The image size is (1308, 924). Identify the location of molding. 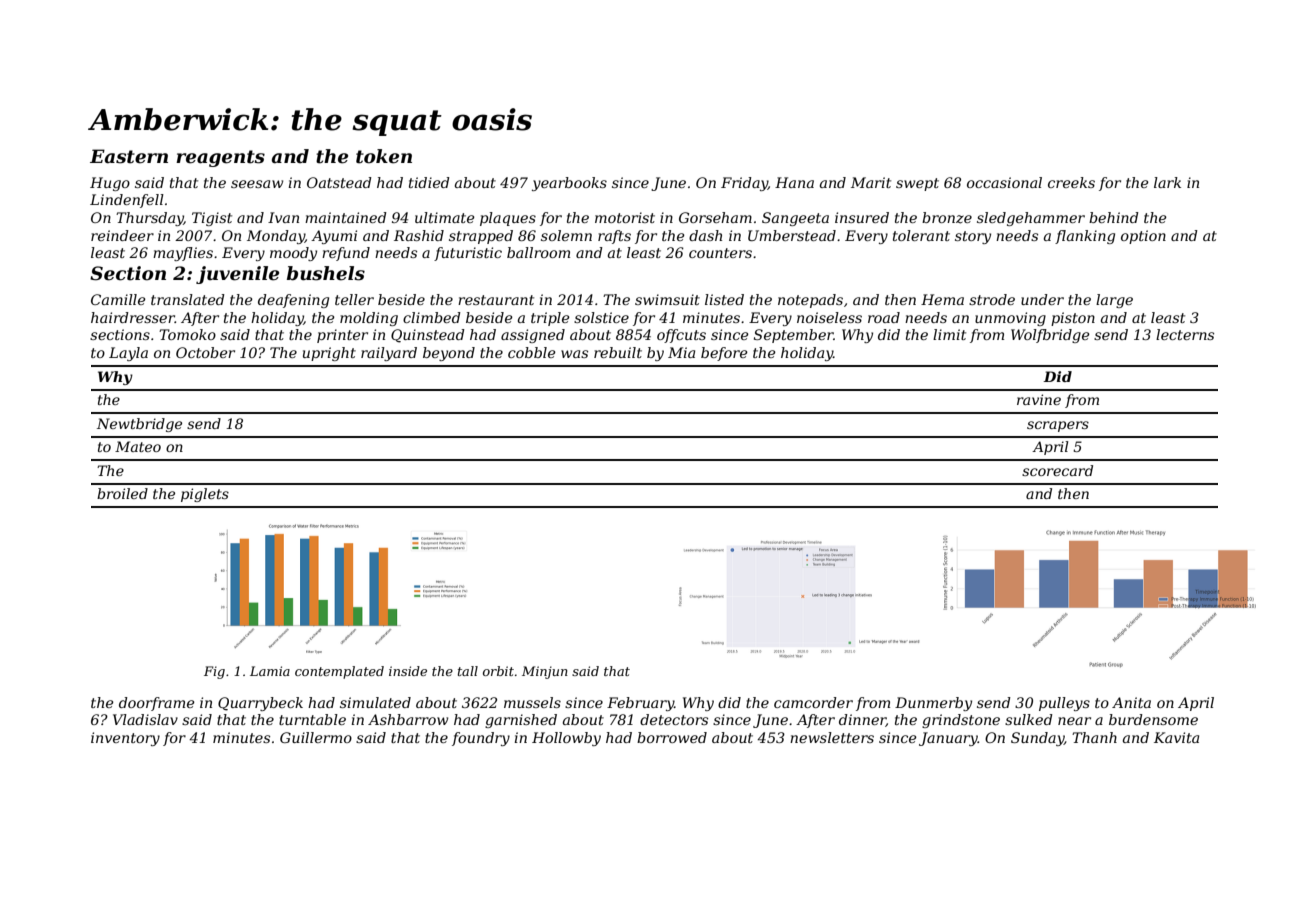
(369, 319).
